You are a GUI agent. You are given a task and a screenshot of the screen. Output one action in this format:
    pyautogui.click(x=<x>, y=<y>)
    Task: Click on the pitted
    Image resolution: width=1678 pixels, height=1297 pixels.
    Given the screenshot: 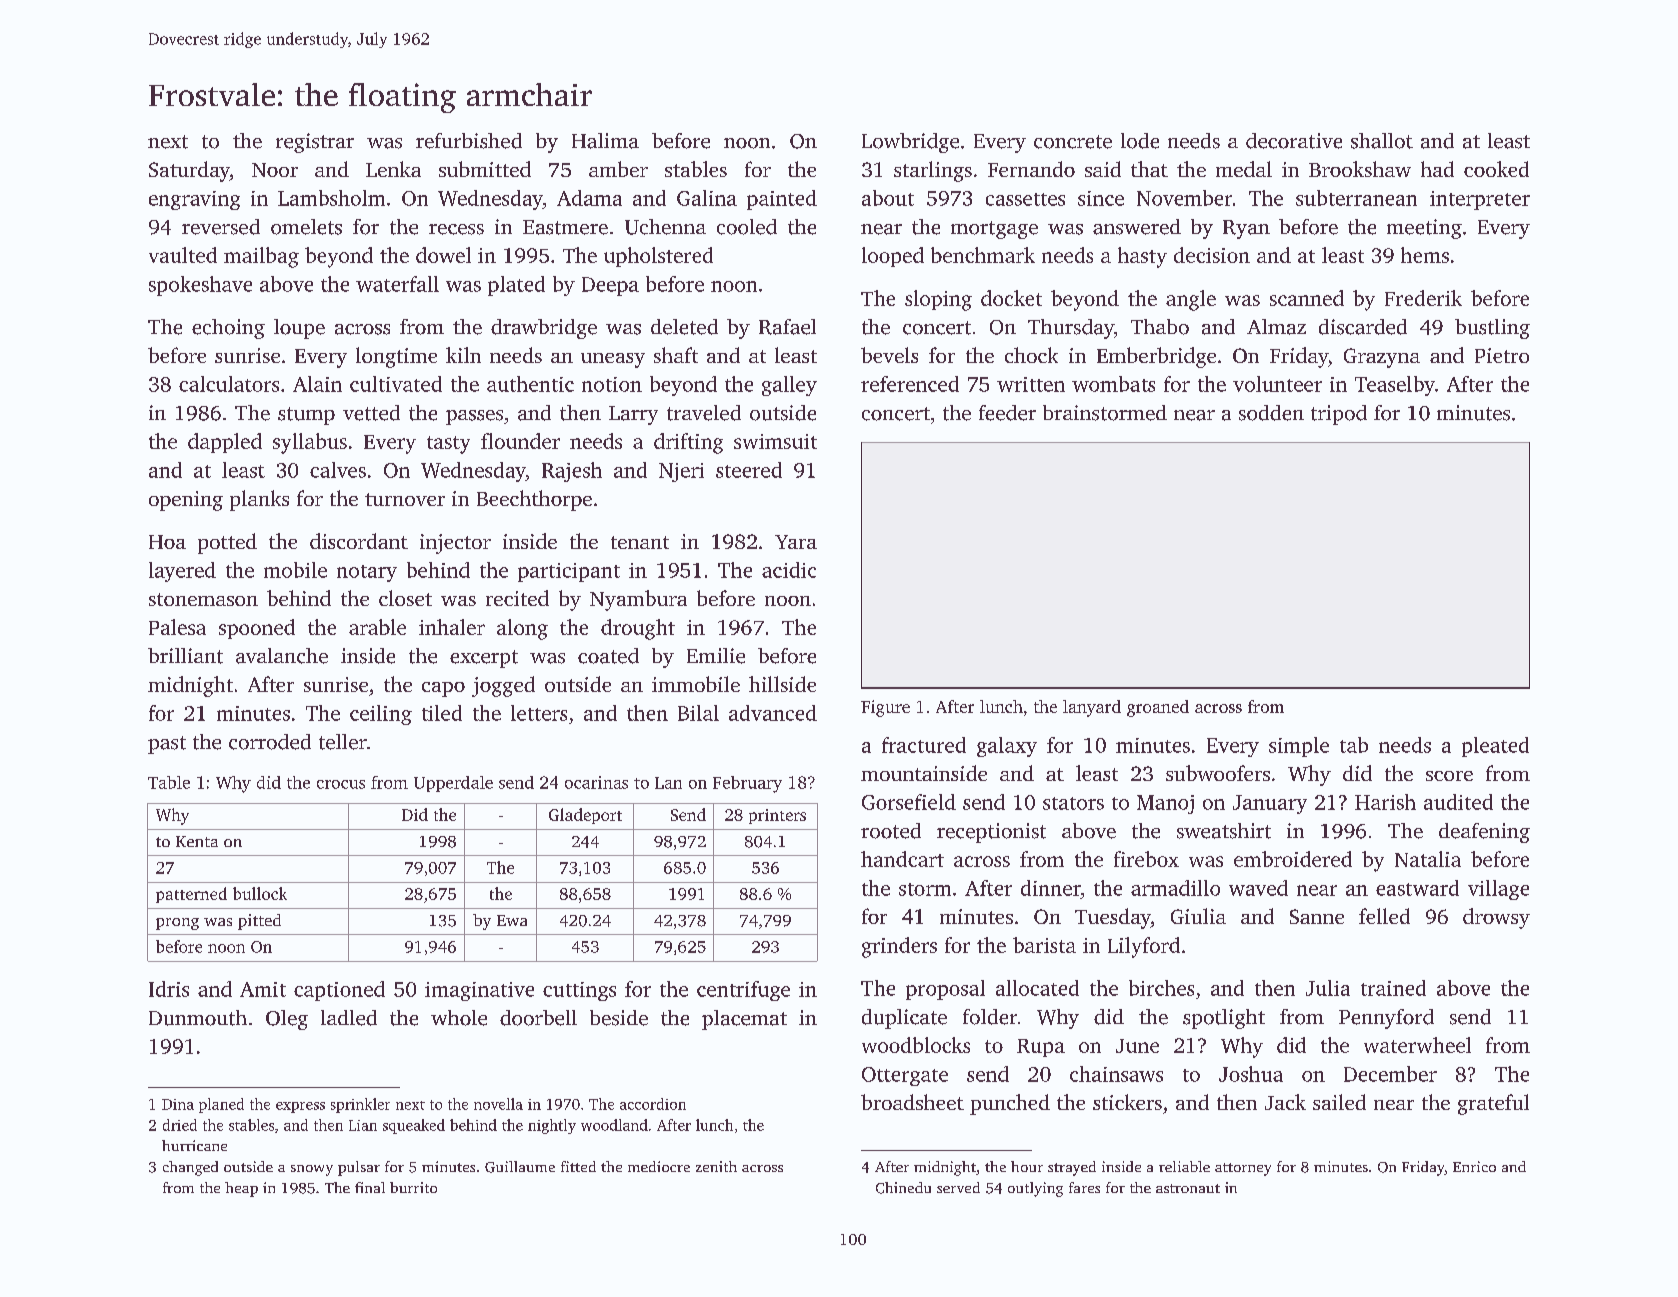 What is the action you would take?
    pyautogui.click(x=259, y=922)
